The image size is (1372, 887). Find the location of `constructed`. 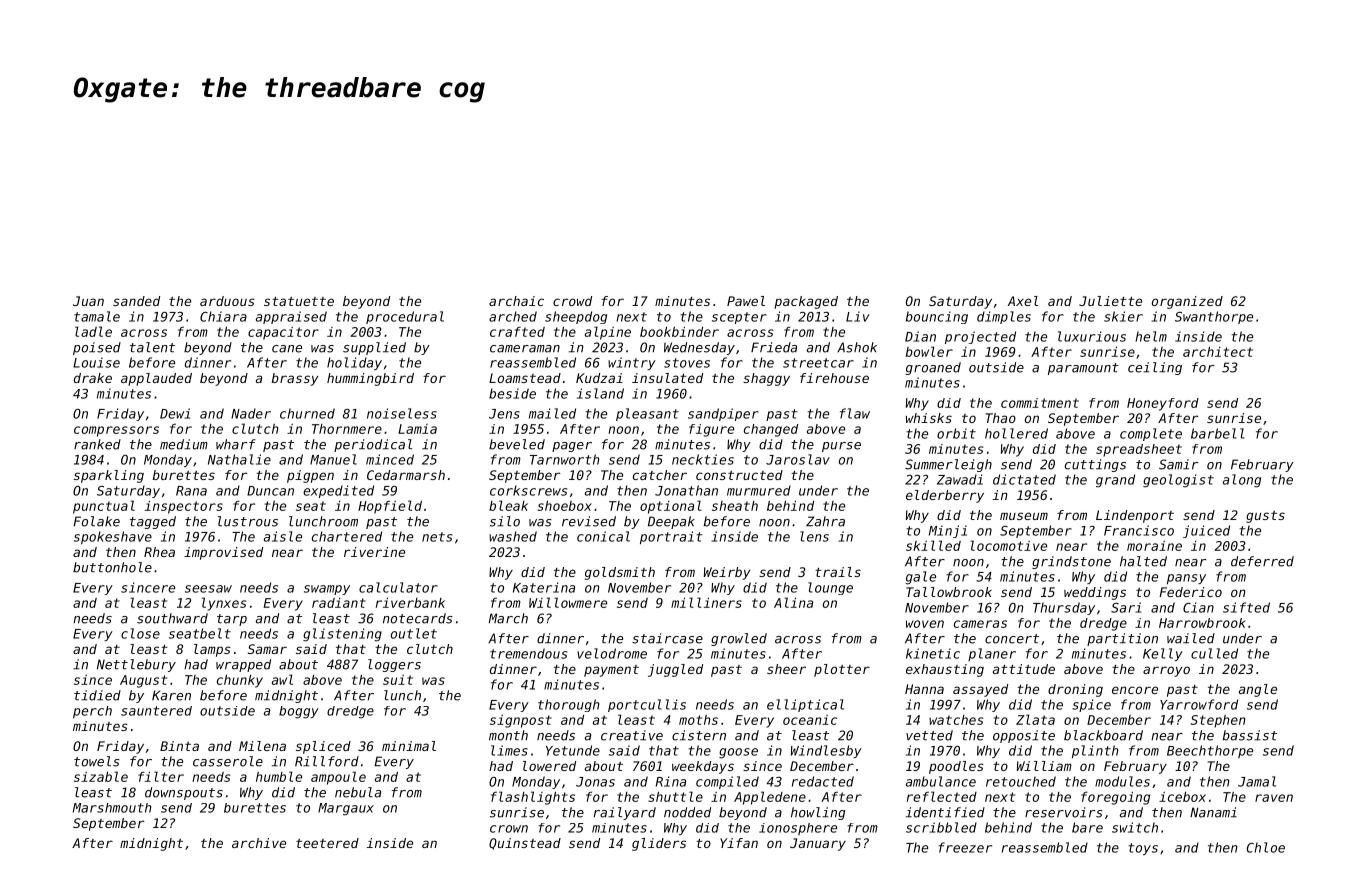

constructed is located at coordinates (739, 475).
